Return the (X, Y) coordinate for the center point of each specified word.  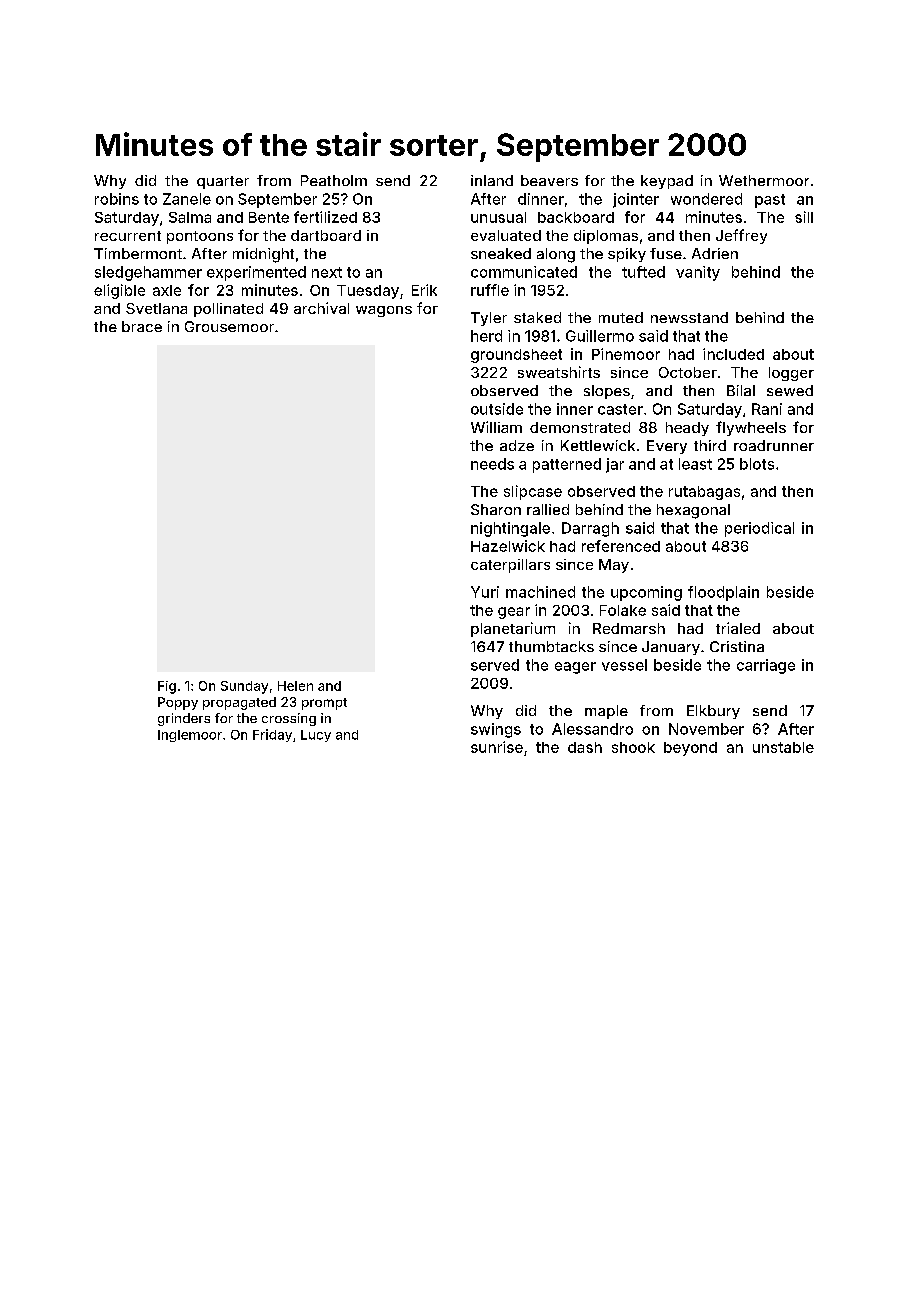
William (496, 427)
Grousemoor (229, 326)
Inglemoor (190, 736)
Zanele (187, 199)
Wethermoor (764, 180)
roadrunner (774, 445)
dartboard (326, 235)
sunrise (497, 747)
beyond (690, 749)
